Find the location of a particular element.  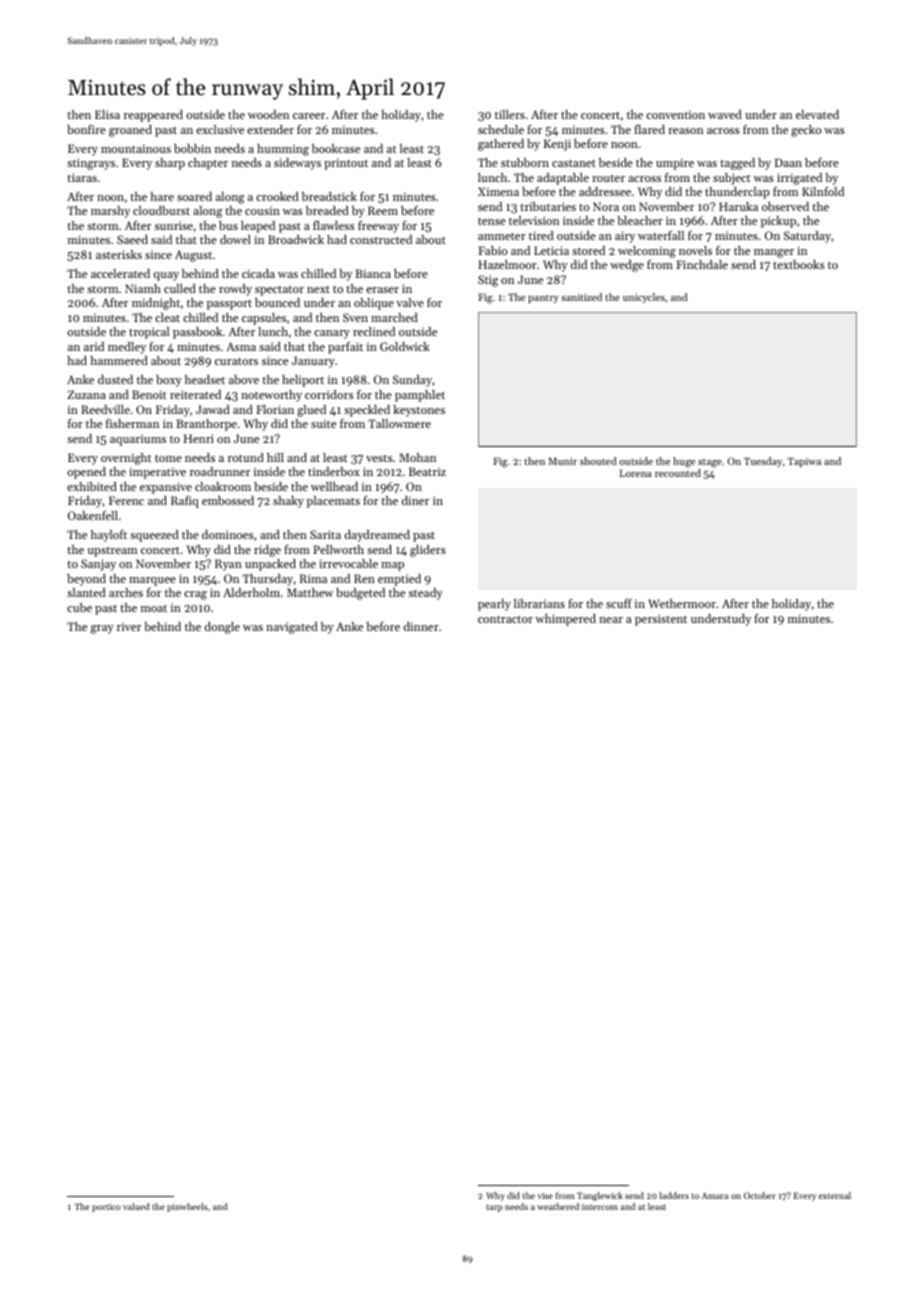

external is located at coordinates (835, 1195).
